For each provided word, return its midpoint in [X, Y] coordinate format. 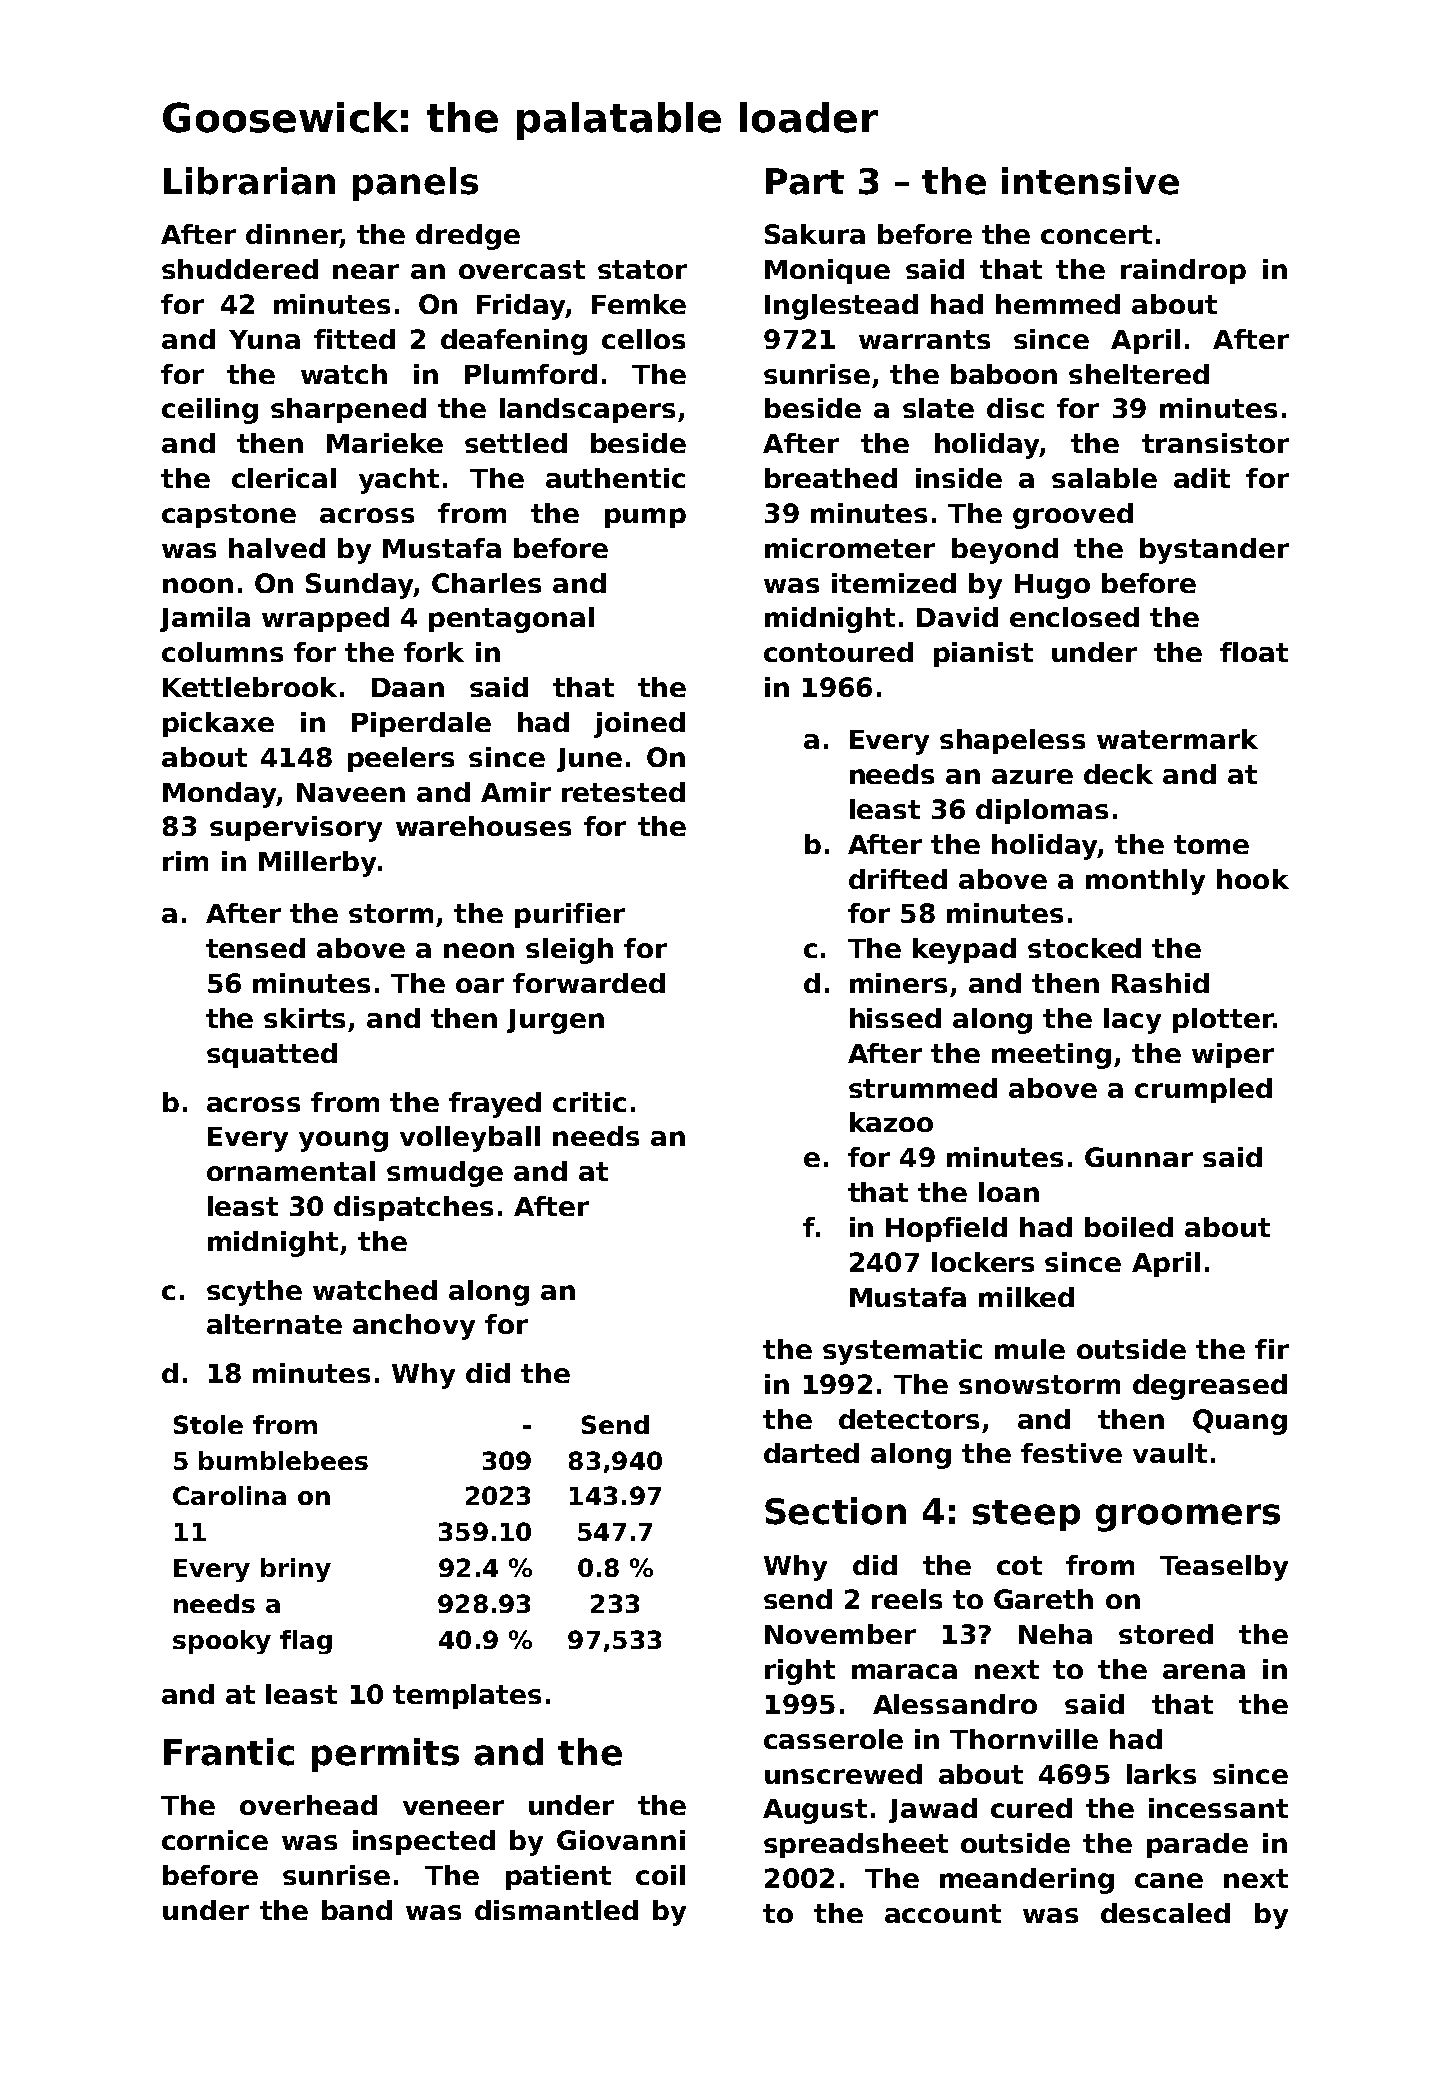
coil [660, 1875]
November [840, 1634]
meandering [1027, 1881]
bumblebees [283, 1460]
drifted [898, 879]
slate [938, 408]
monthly [1145, 882]
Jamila [205, 619]
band [357, 1910]
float [1254, 652]
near [366, 271]
